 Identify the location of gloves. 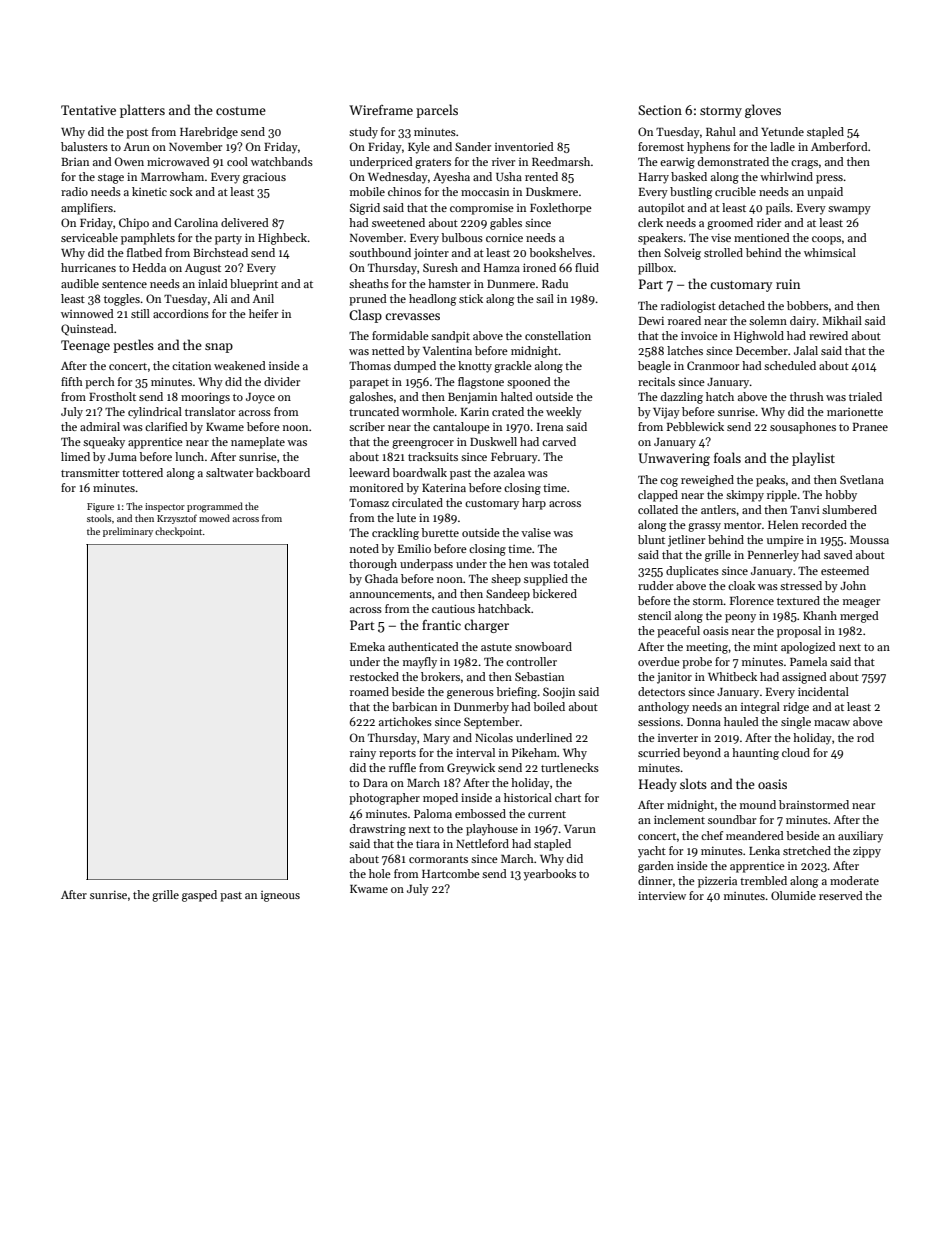
(763, 111).
